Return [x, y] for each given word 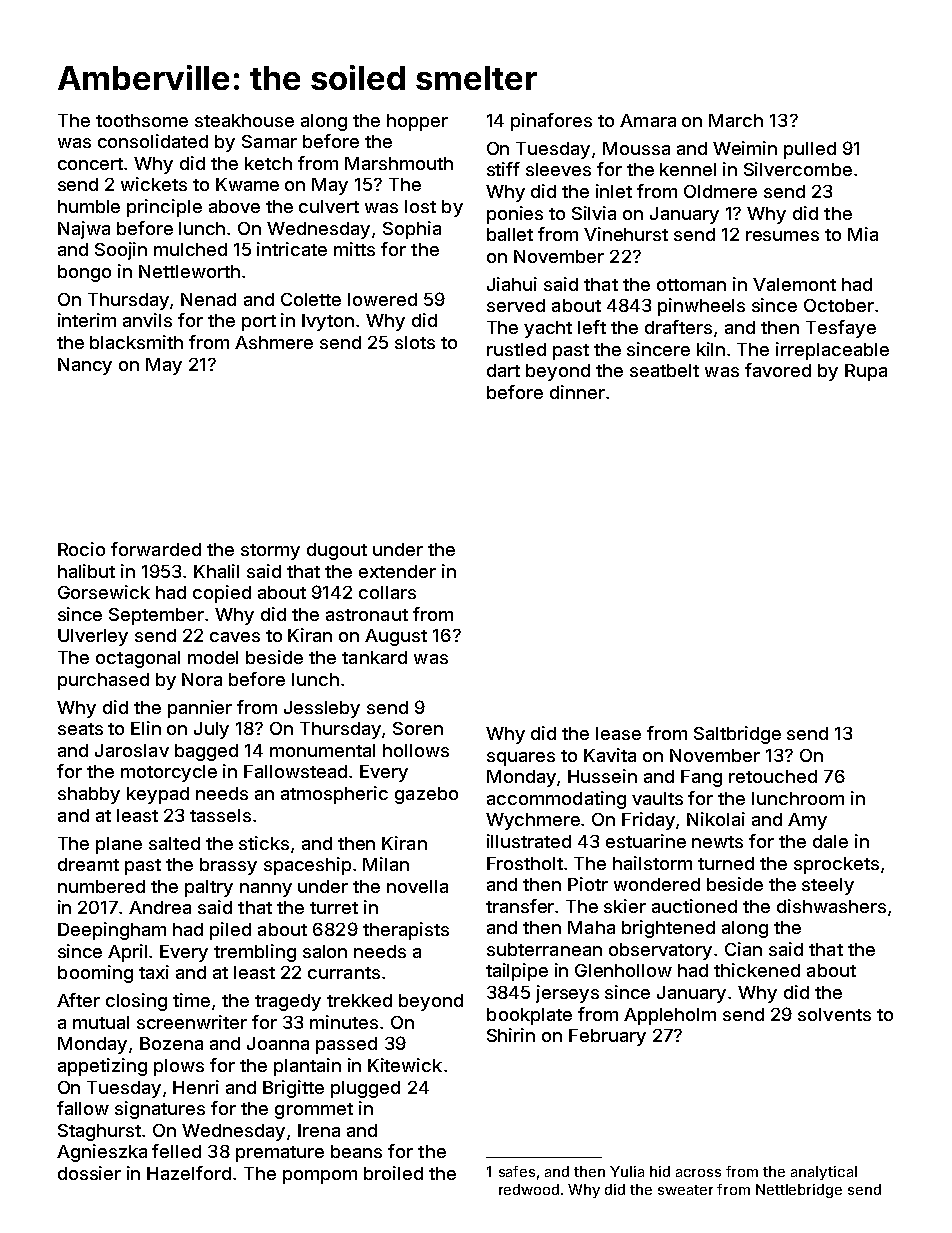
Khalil [216, 571]
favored [778, 370]
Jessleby [322, 709]
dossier [89, 1173]
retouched [773, 776]
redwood [529, 1189]
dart [503, 370]
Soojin [121, 251]
